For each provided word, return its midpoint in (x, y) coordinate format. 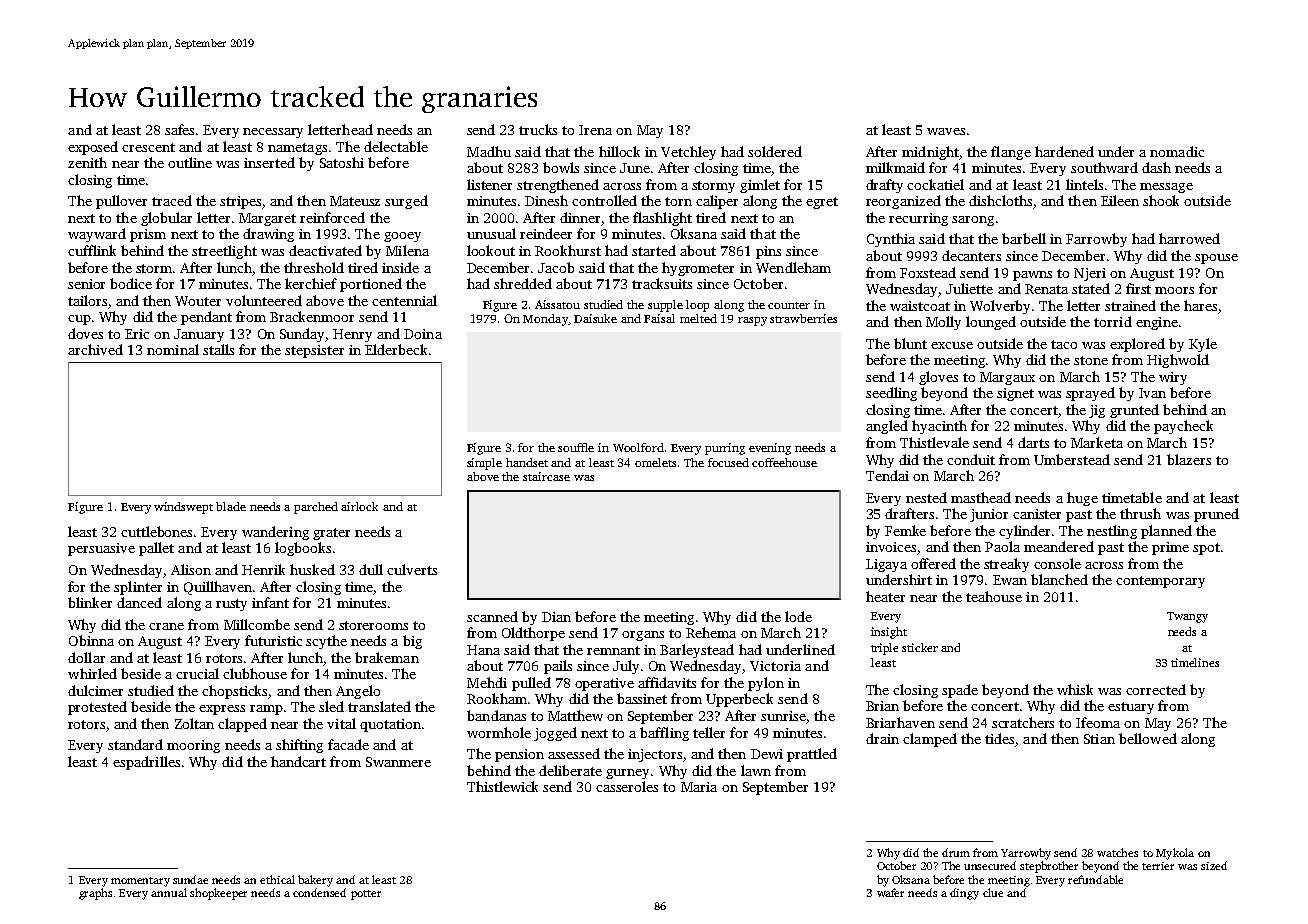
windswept (183, 508)
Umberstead (1072, 459)
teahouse (994, 596)
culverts (412, 569)
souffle (576, 447)
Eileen (1120, 200)
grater (331, 534)
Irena (595, 130)
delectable (396, 146)
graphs (95, 894)
